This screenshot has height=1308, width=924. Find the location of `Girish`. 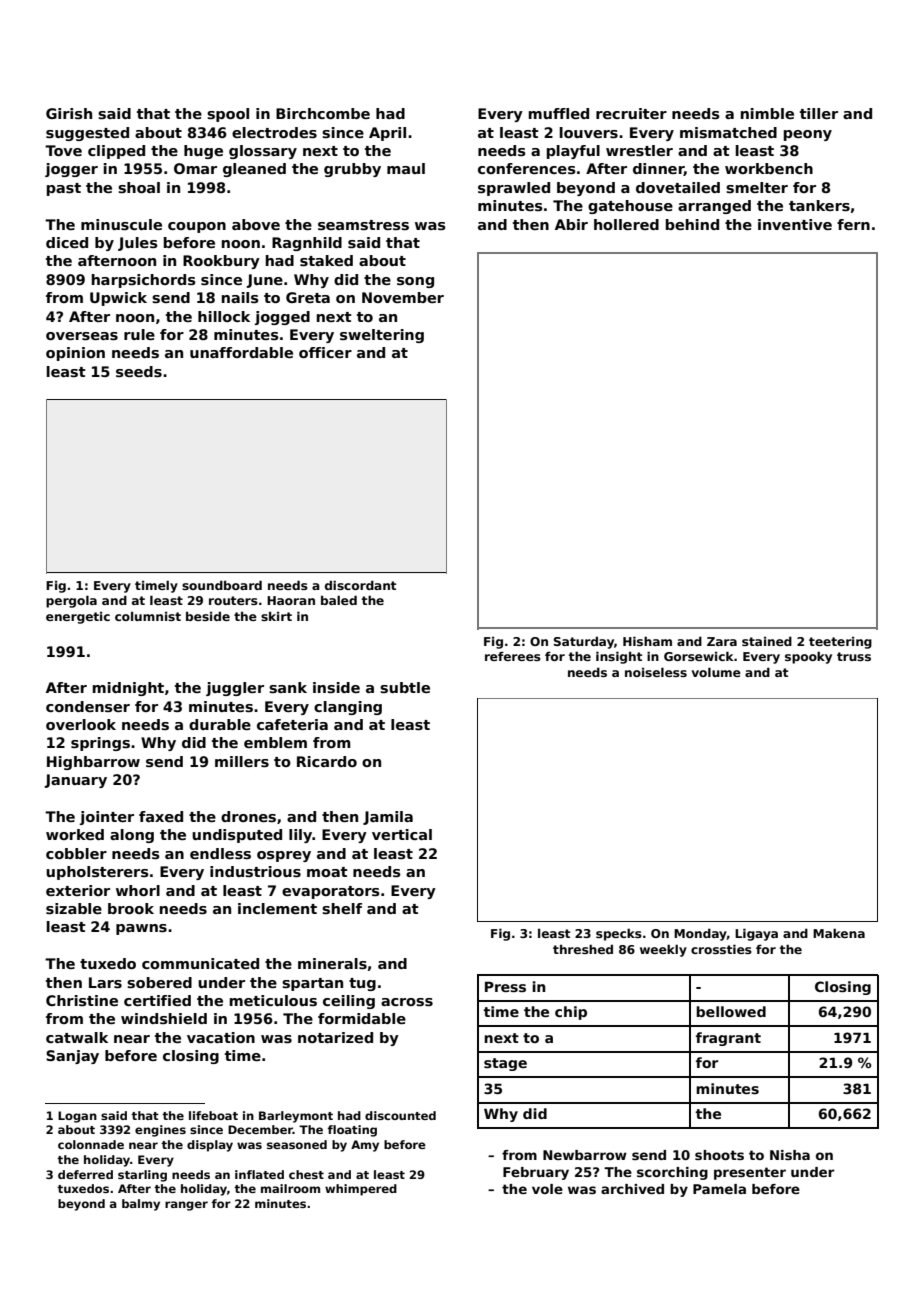

Girish is located at coordinates (69, 113).
